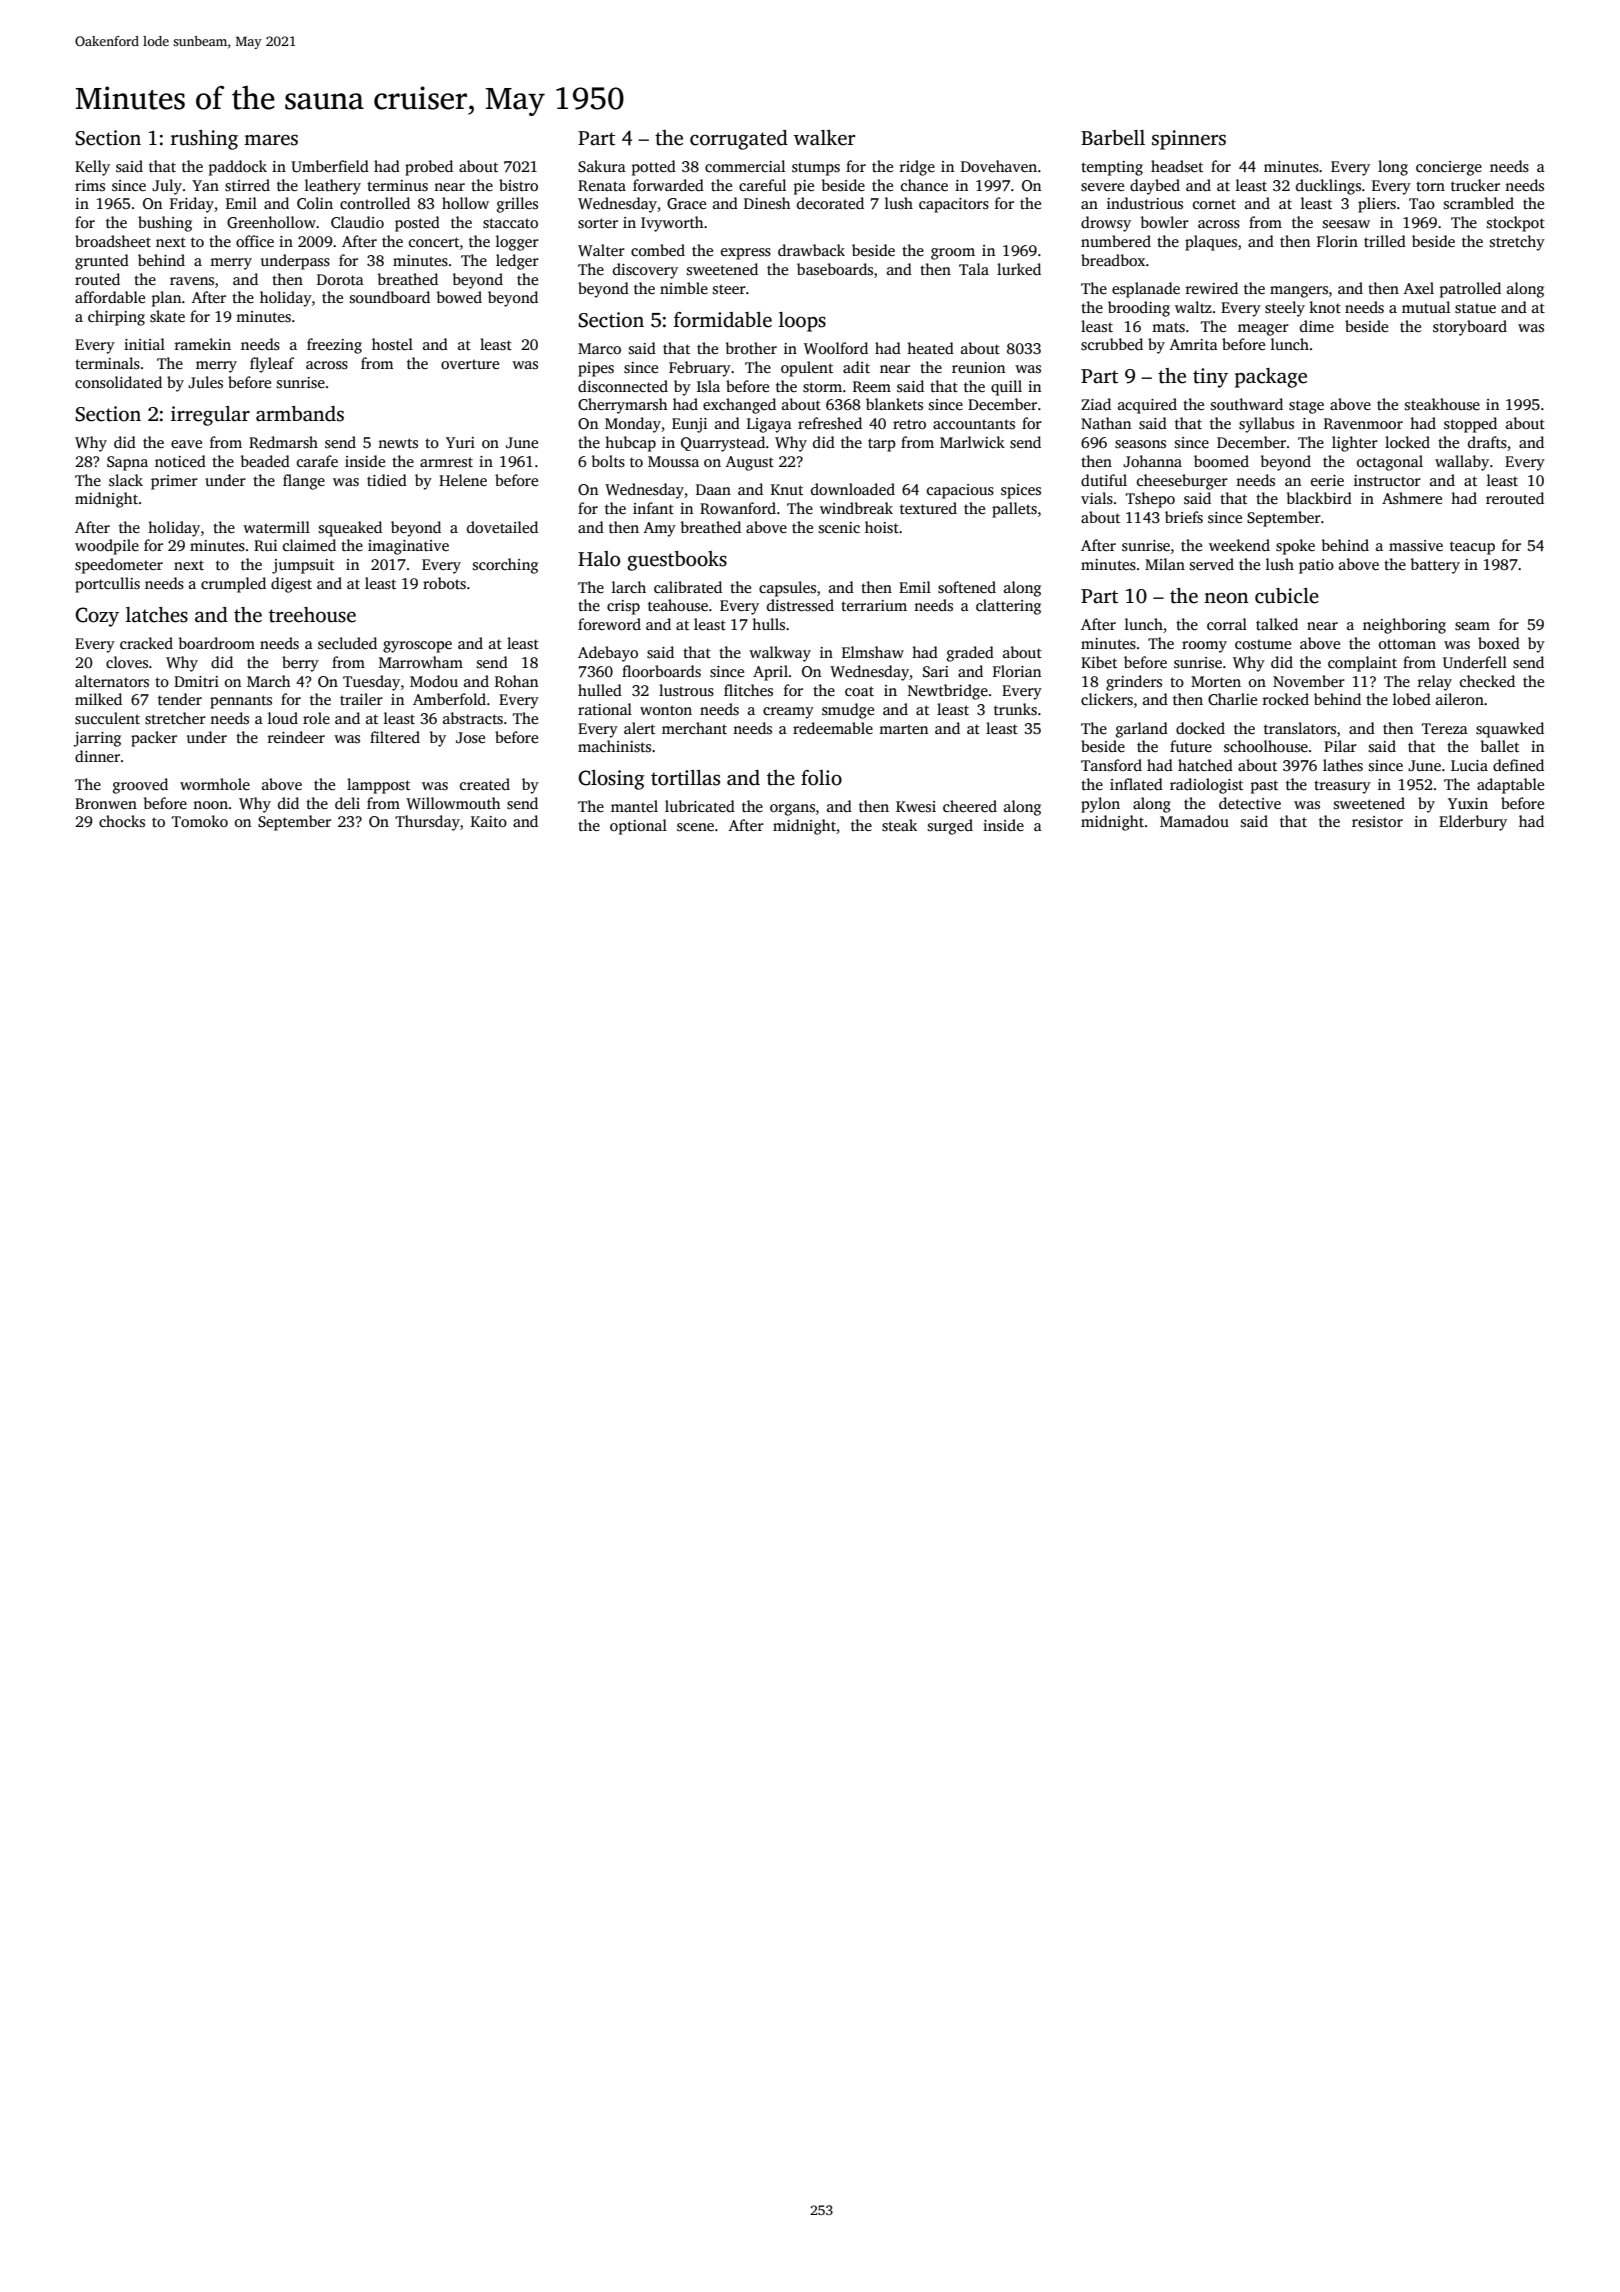 The image size is (1620, 2292). What do you see at coordinates (1449, 168) in the document?
I see `concierge` at bounding box center [1449, 168].
